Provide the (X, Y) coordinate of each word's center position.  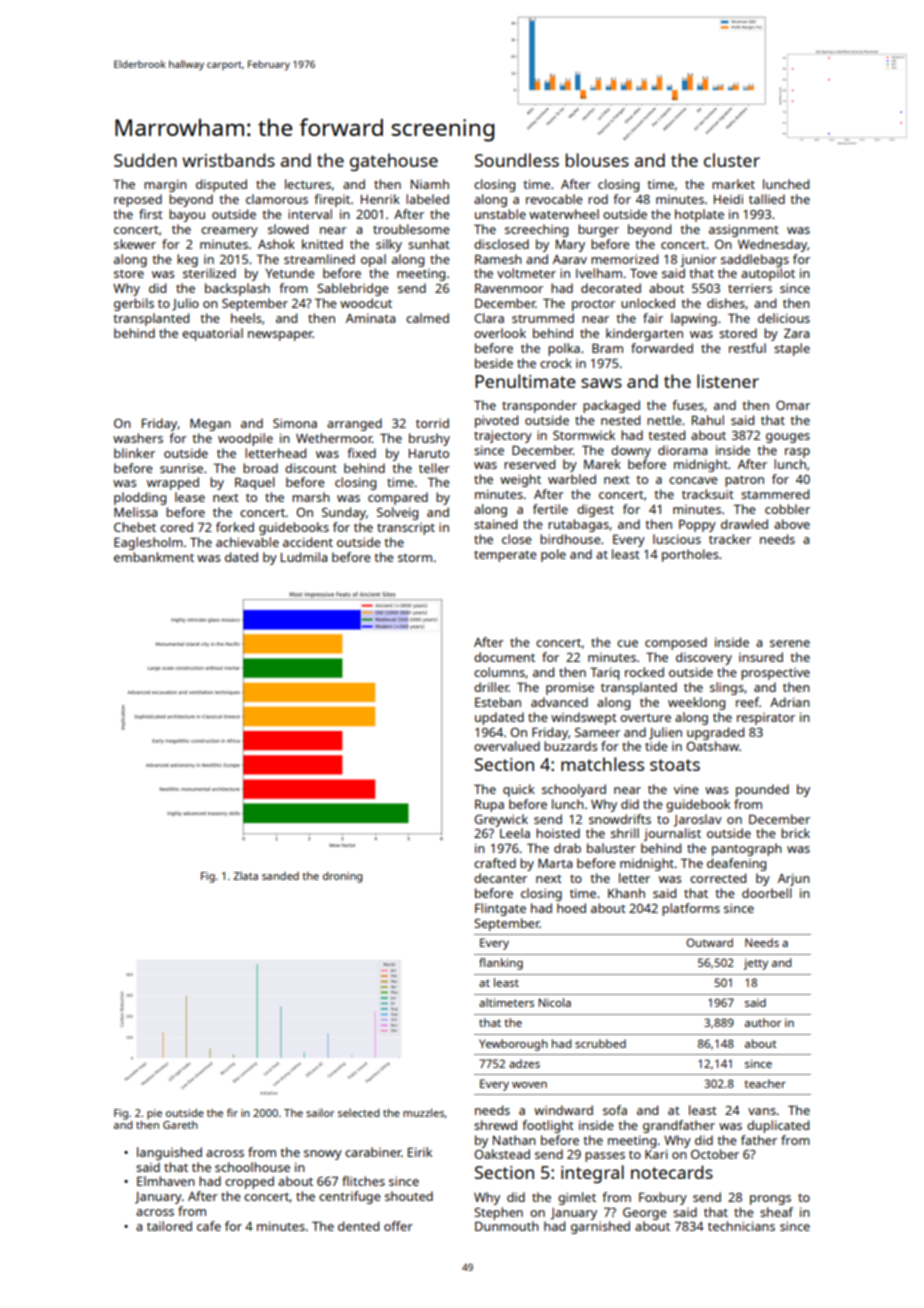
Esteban (498, 702)
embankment (154, 557)
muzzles (423, 1112)
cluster (732, 160)
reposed (138, 200)
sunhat (429, 244)
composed (676, 643)
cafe (209, 1226)
